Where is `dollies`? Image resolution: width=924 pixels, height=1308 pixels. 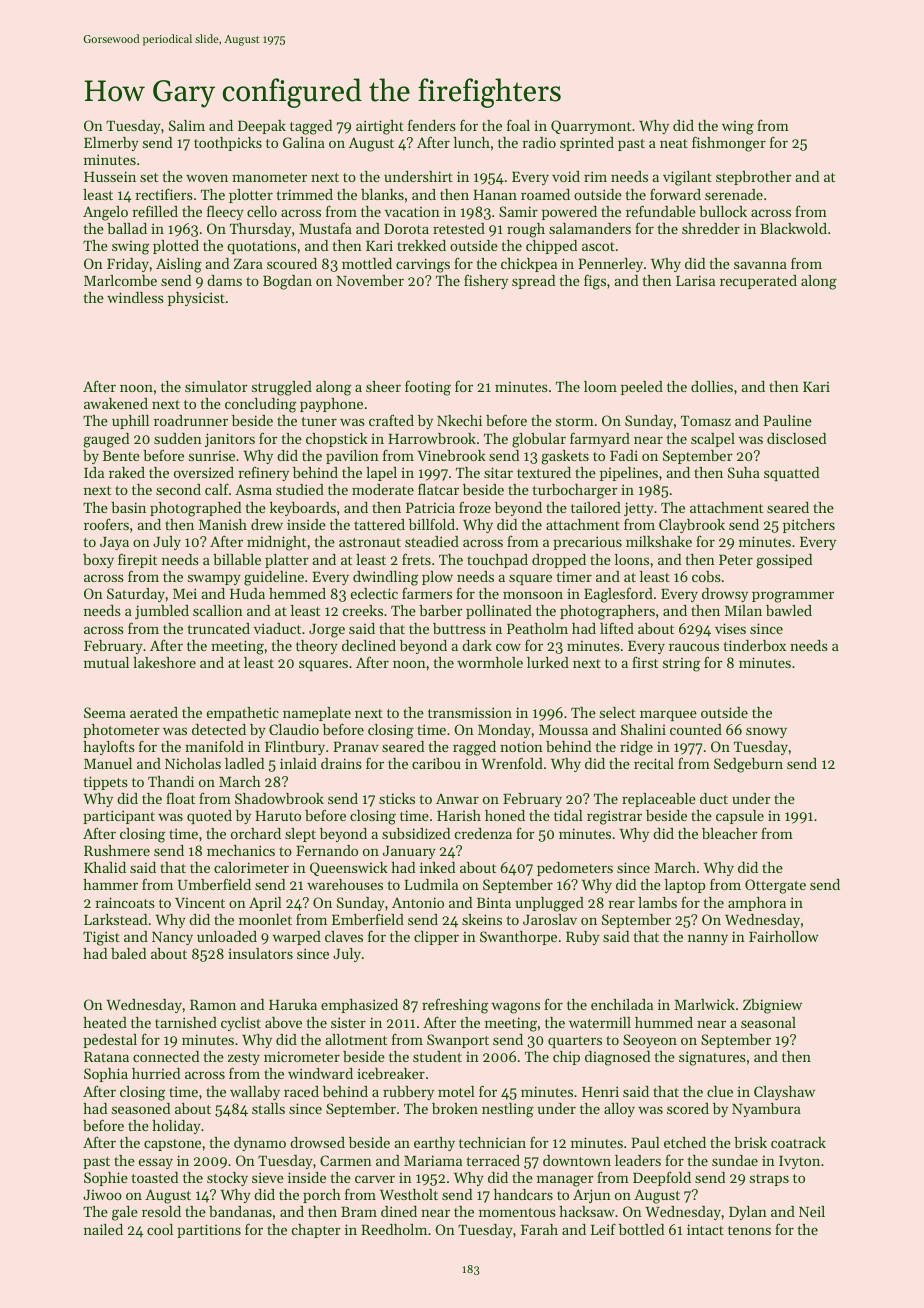 dollies is located at coordinates (712, 386).
